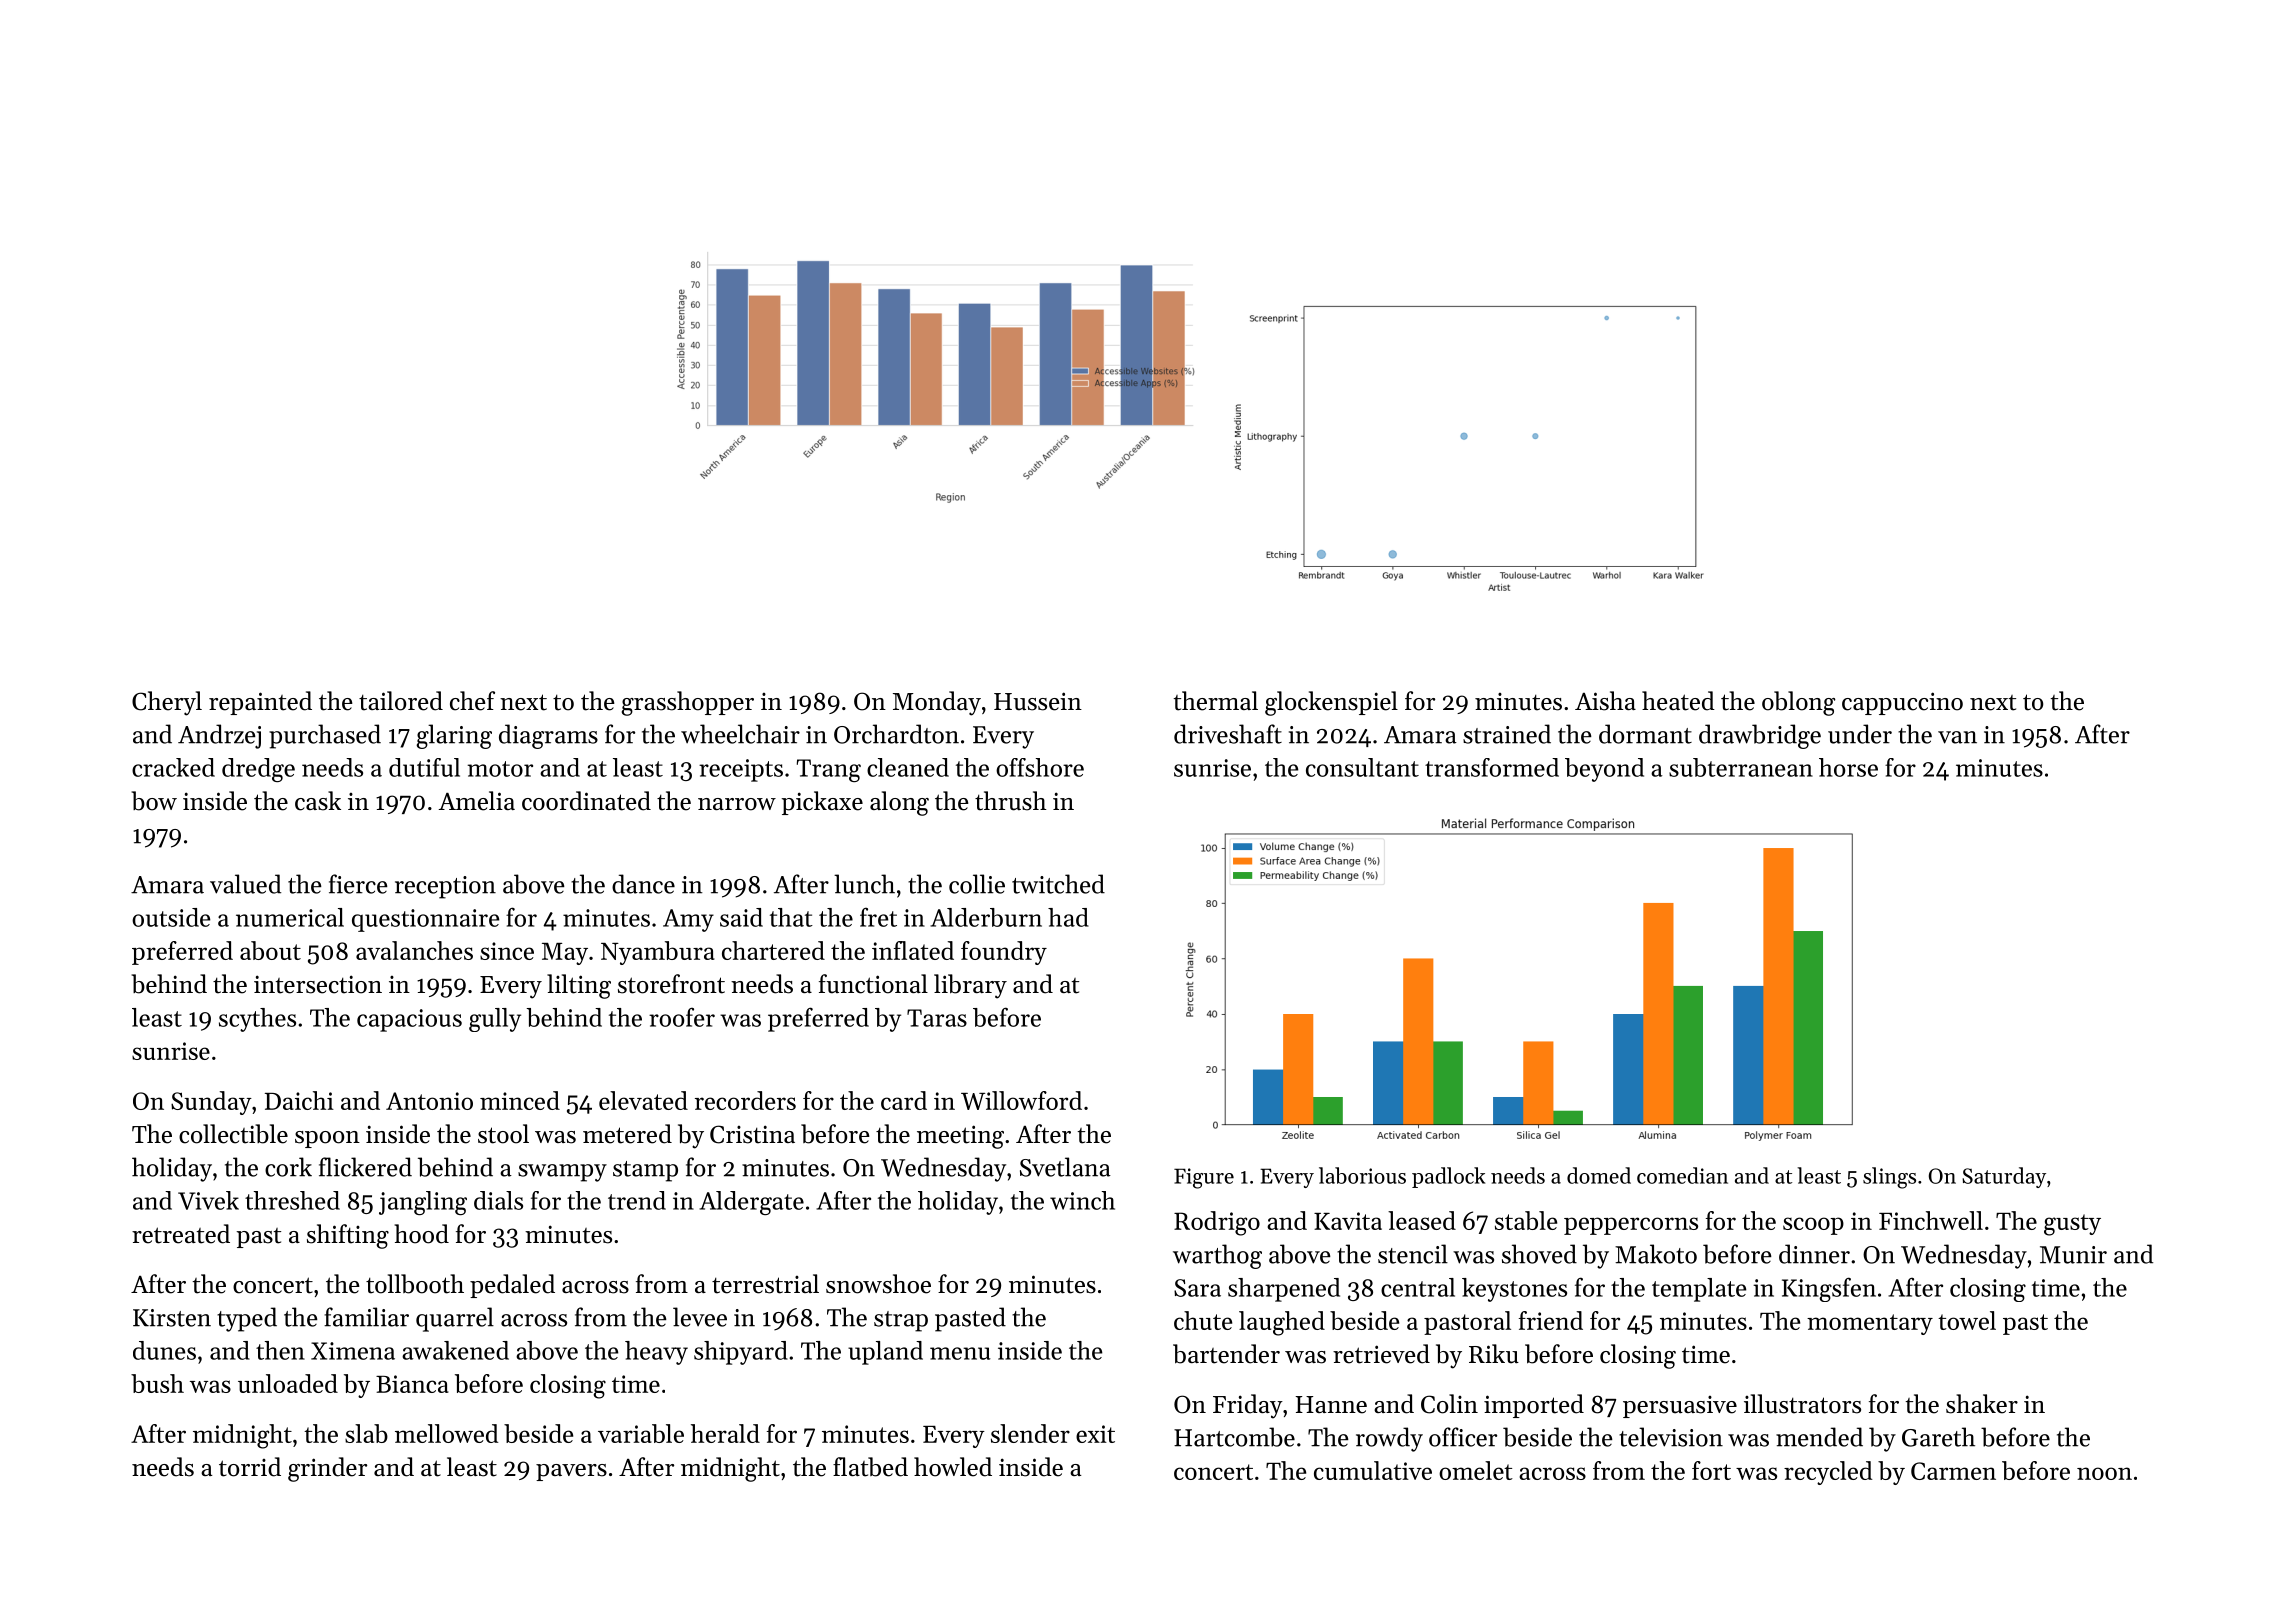 This screenshot has height=1620, width=2292. What do you see at coordinates (1860, 734) in the screenshot?
I see `under` at bounding box center [1860, 734].
